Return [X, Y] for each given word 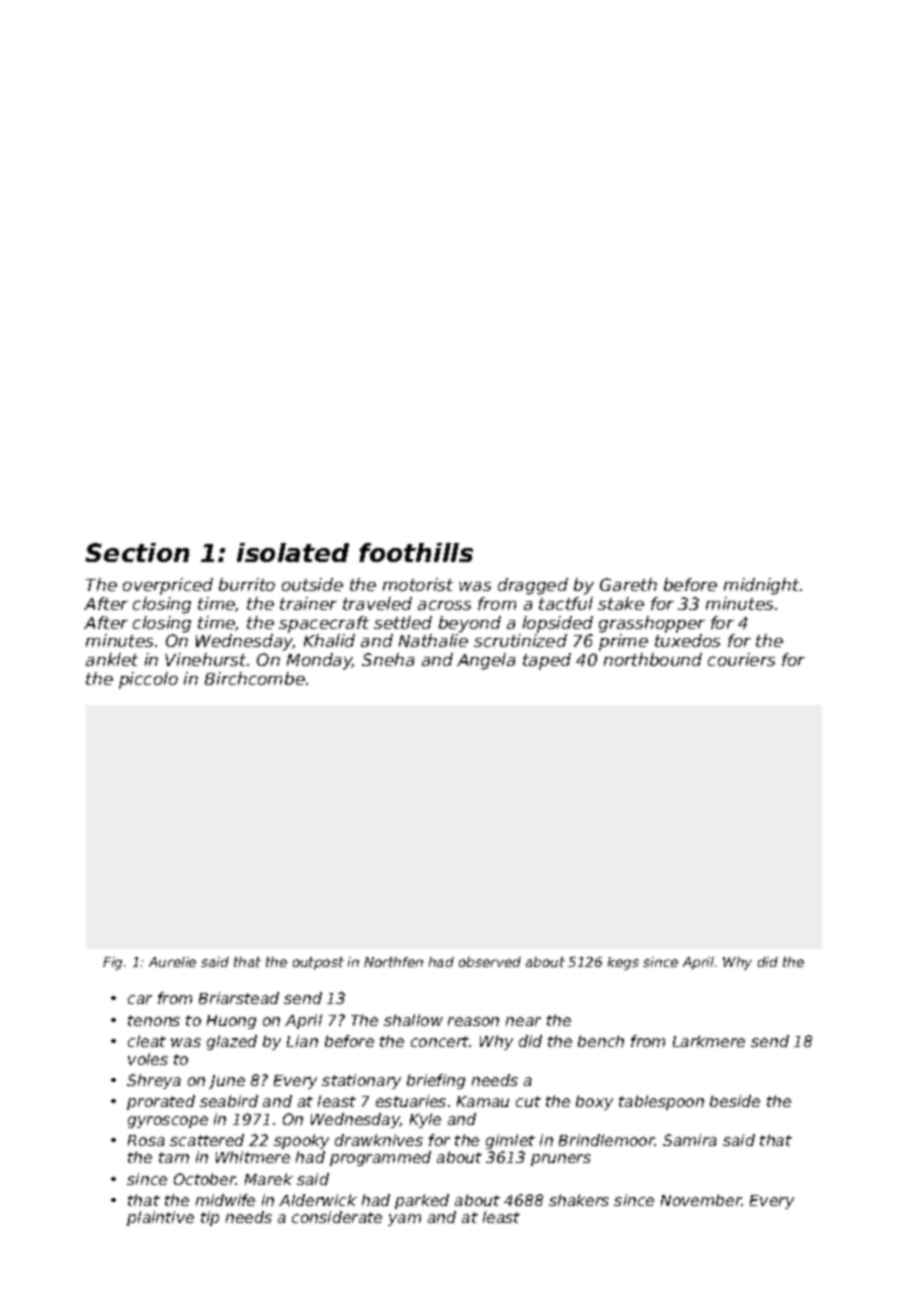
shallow [413, 1020]
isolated [293, 552]
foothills [416, 552]
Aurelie [172, 962]
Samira [690, 1140]
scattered [207, 1140]
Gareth [628, 584]
